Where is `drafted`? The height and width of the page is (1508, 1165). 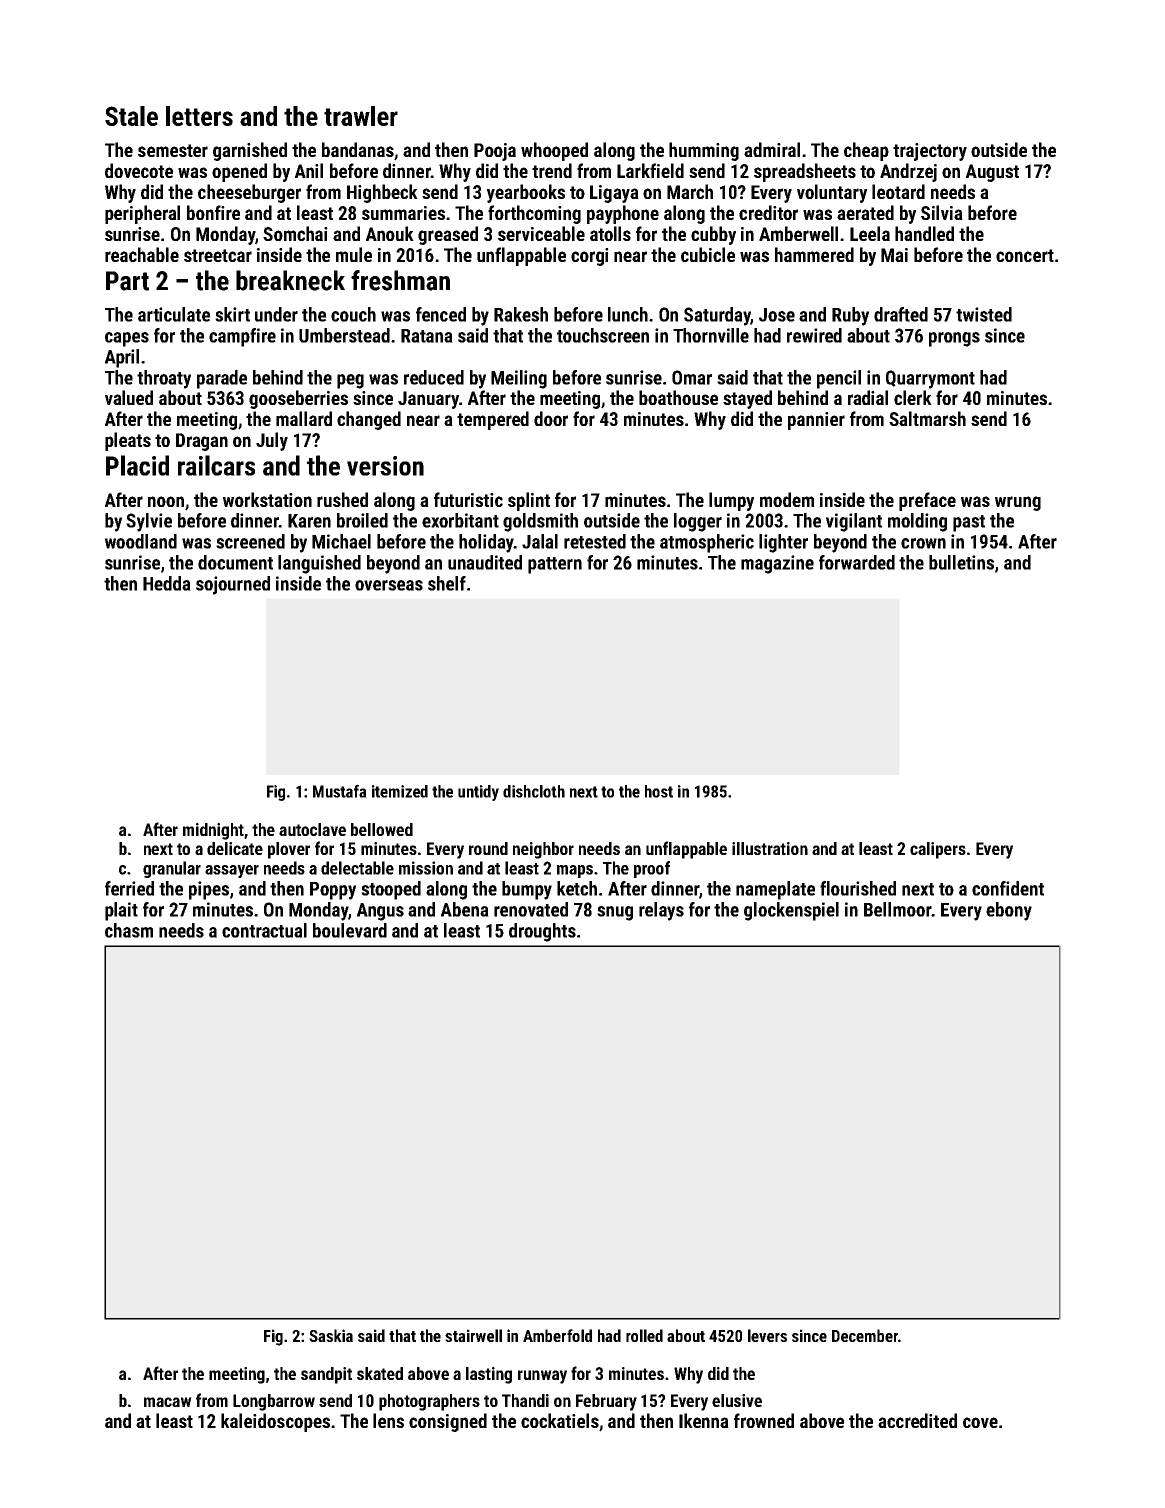
drafted is located at coordinates (901, 314).
